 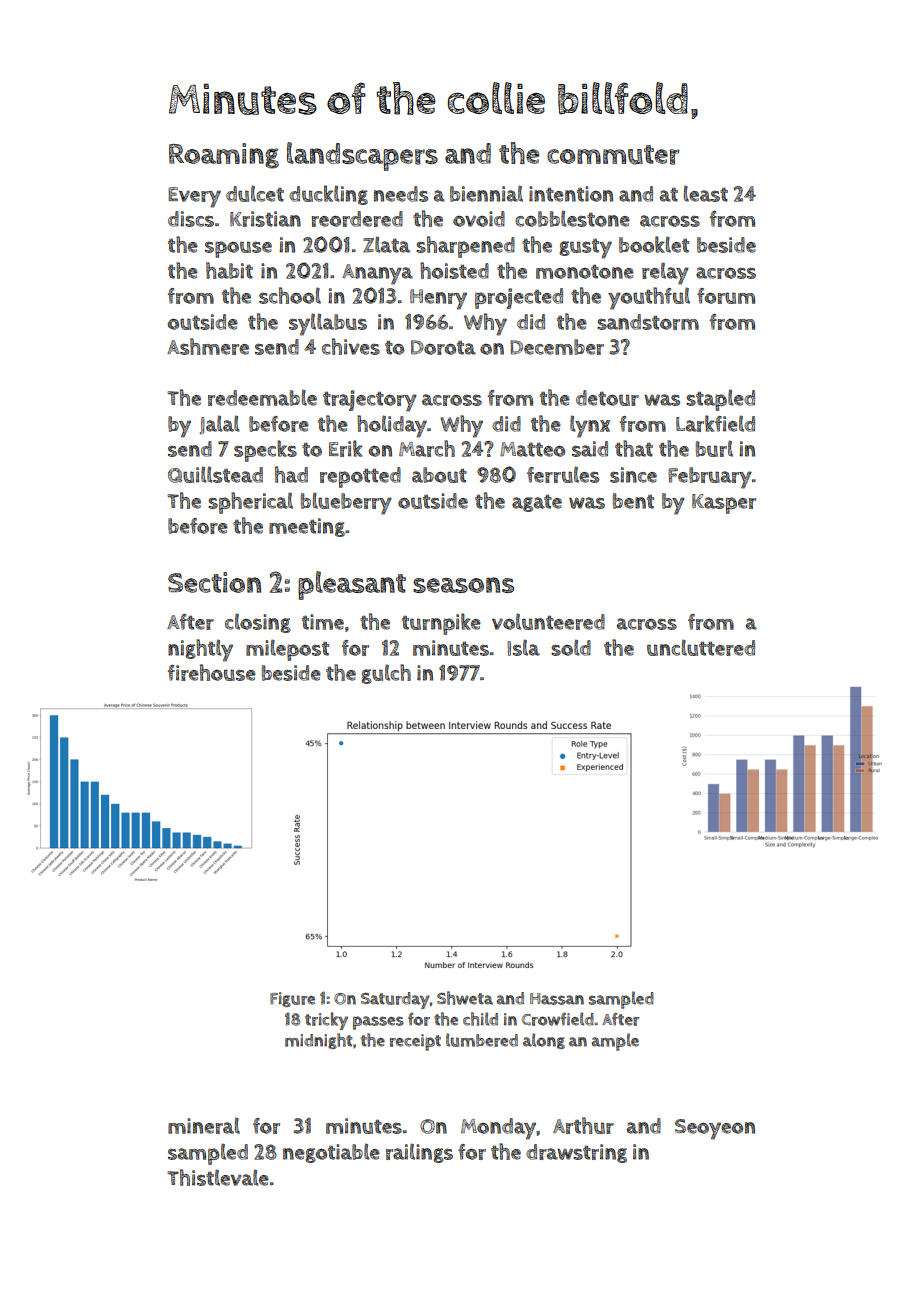 What do you see at coordinates (229, 270) in the page?
I see `habit` at bounding box center [229, 270].
